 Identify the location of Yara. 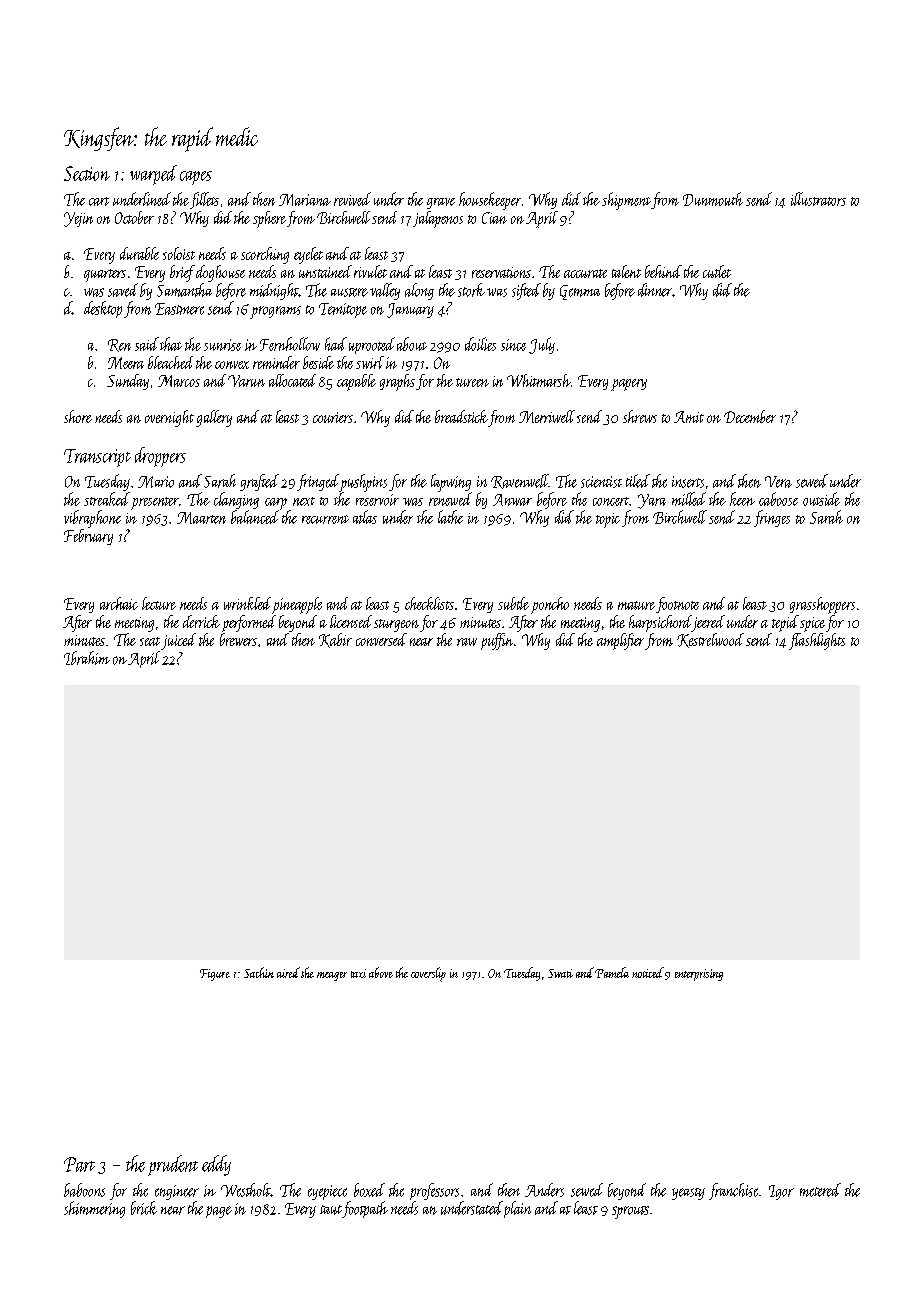
(652, 501).
